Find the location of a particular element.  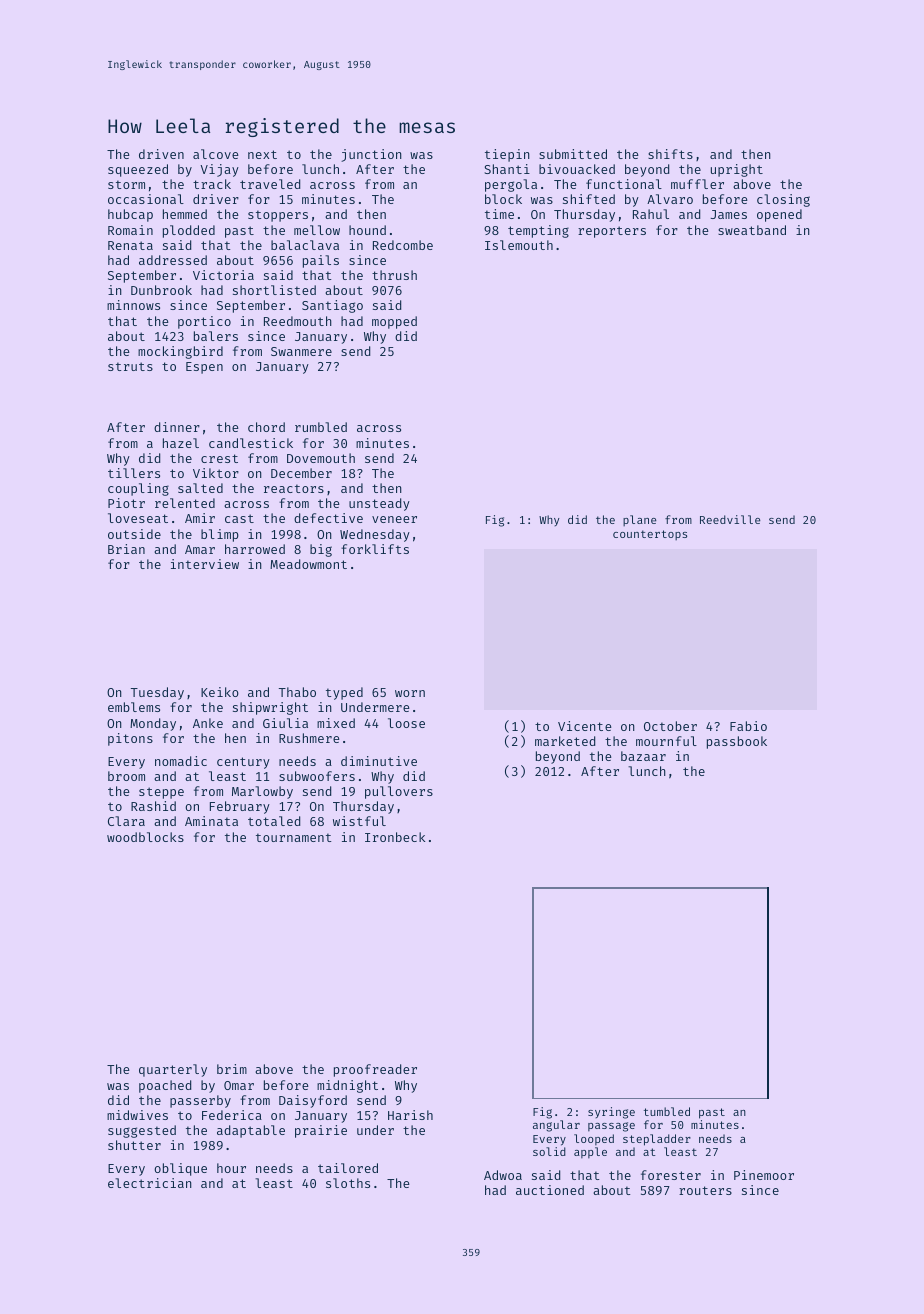

prairie is located at coordinates (321, 1131).
